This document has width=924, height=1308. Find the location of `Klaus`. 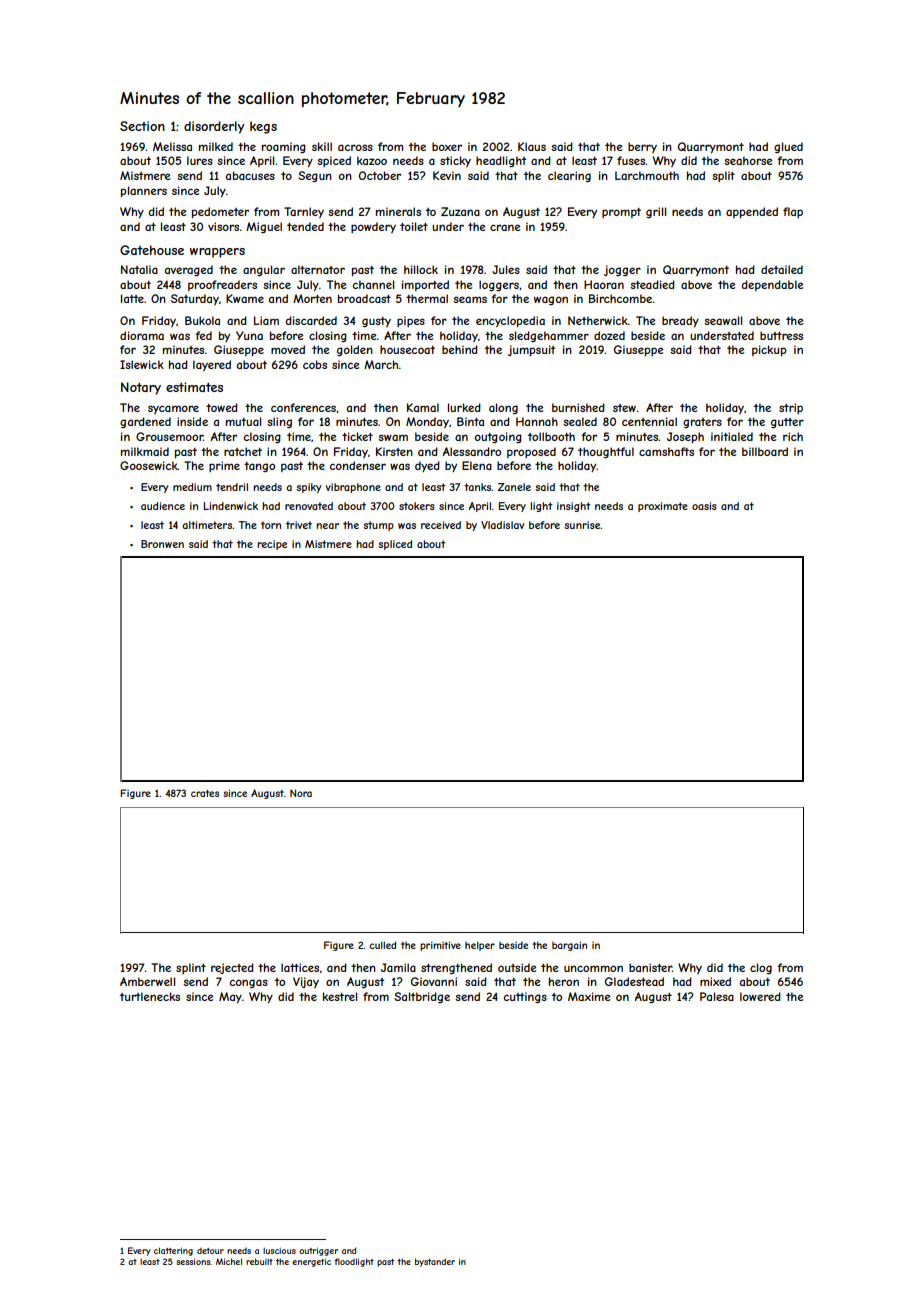

Klaus is located at coordinates (532, 146).
